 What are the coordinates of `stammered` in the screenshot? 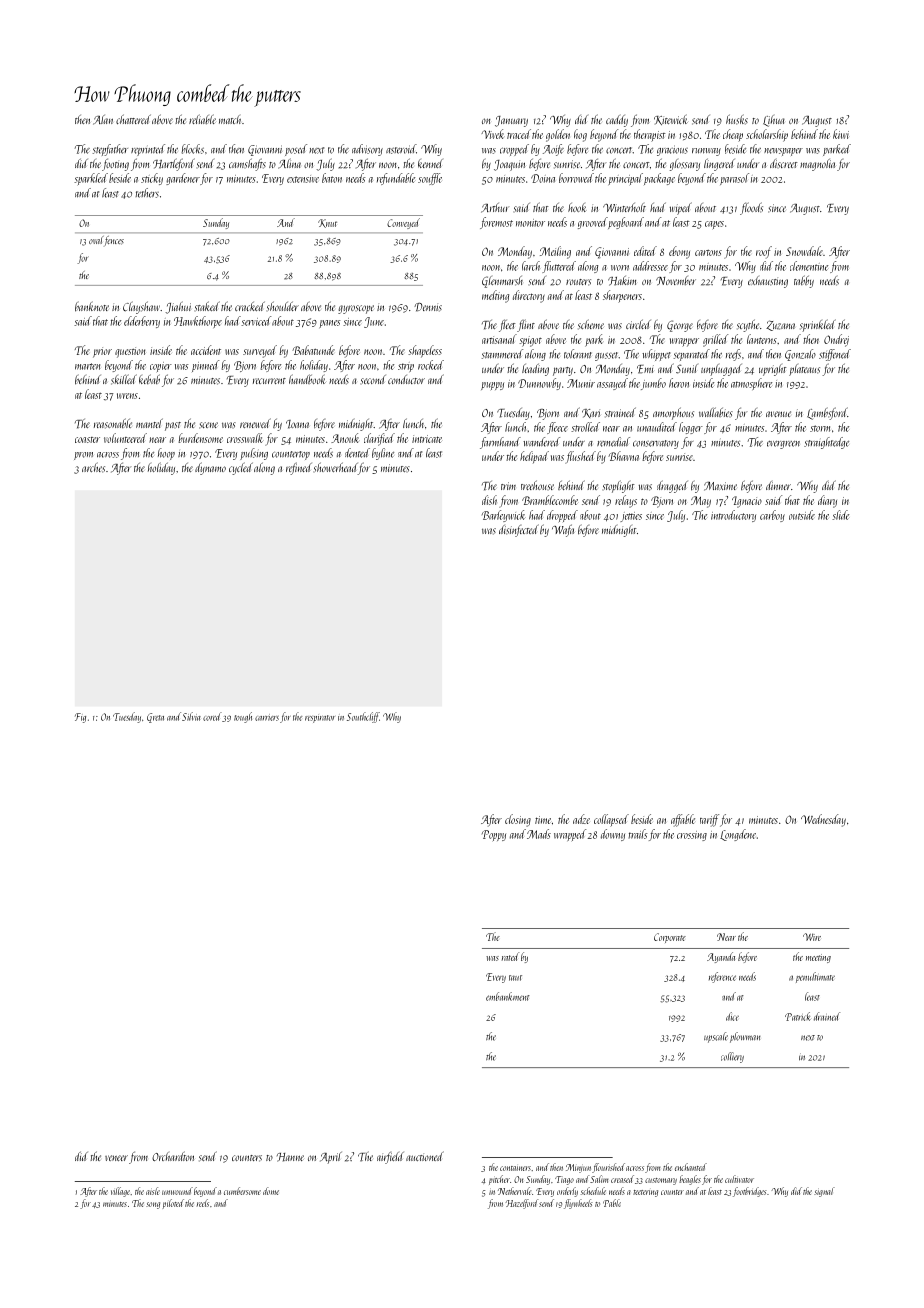 It's located at (502, 354).
